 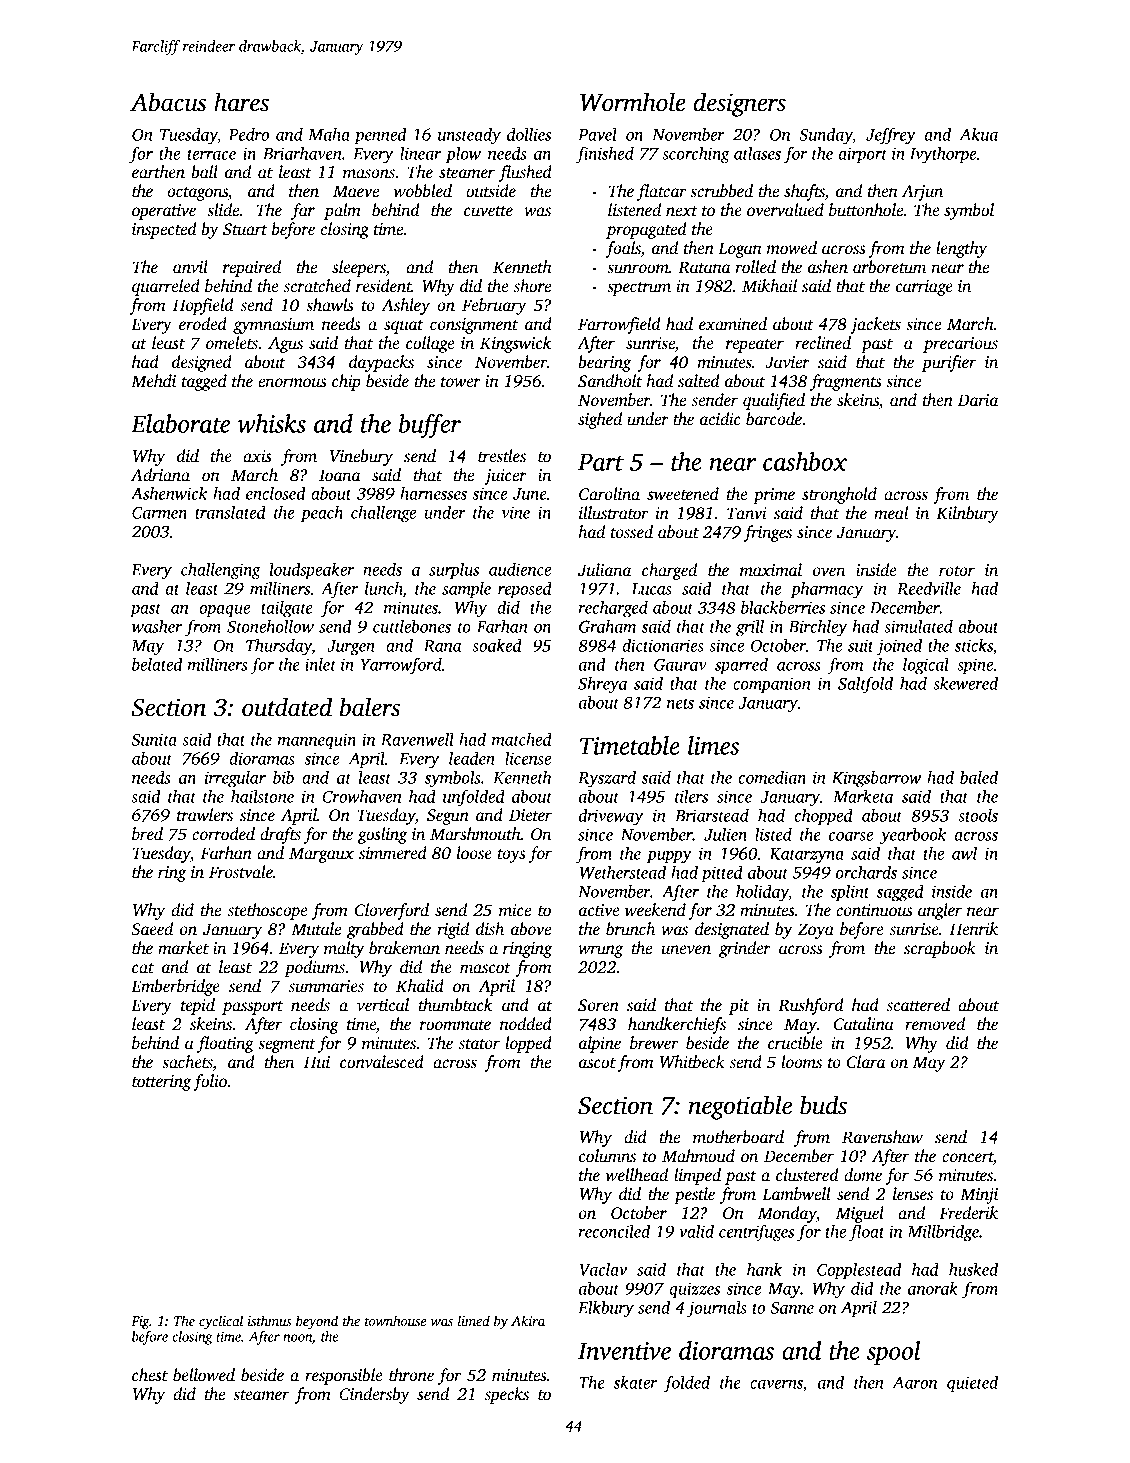 I want to click on Cindersby, so click(x=374, y=1395).
